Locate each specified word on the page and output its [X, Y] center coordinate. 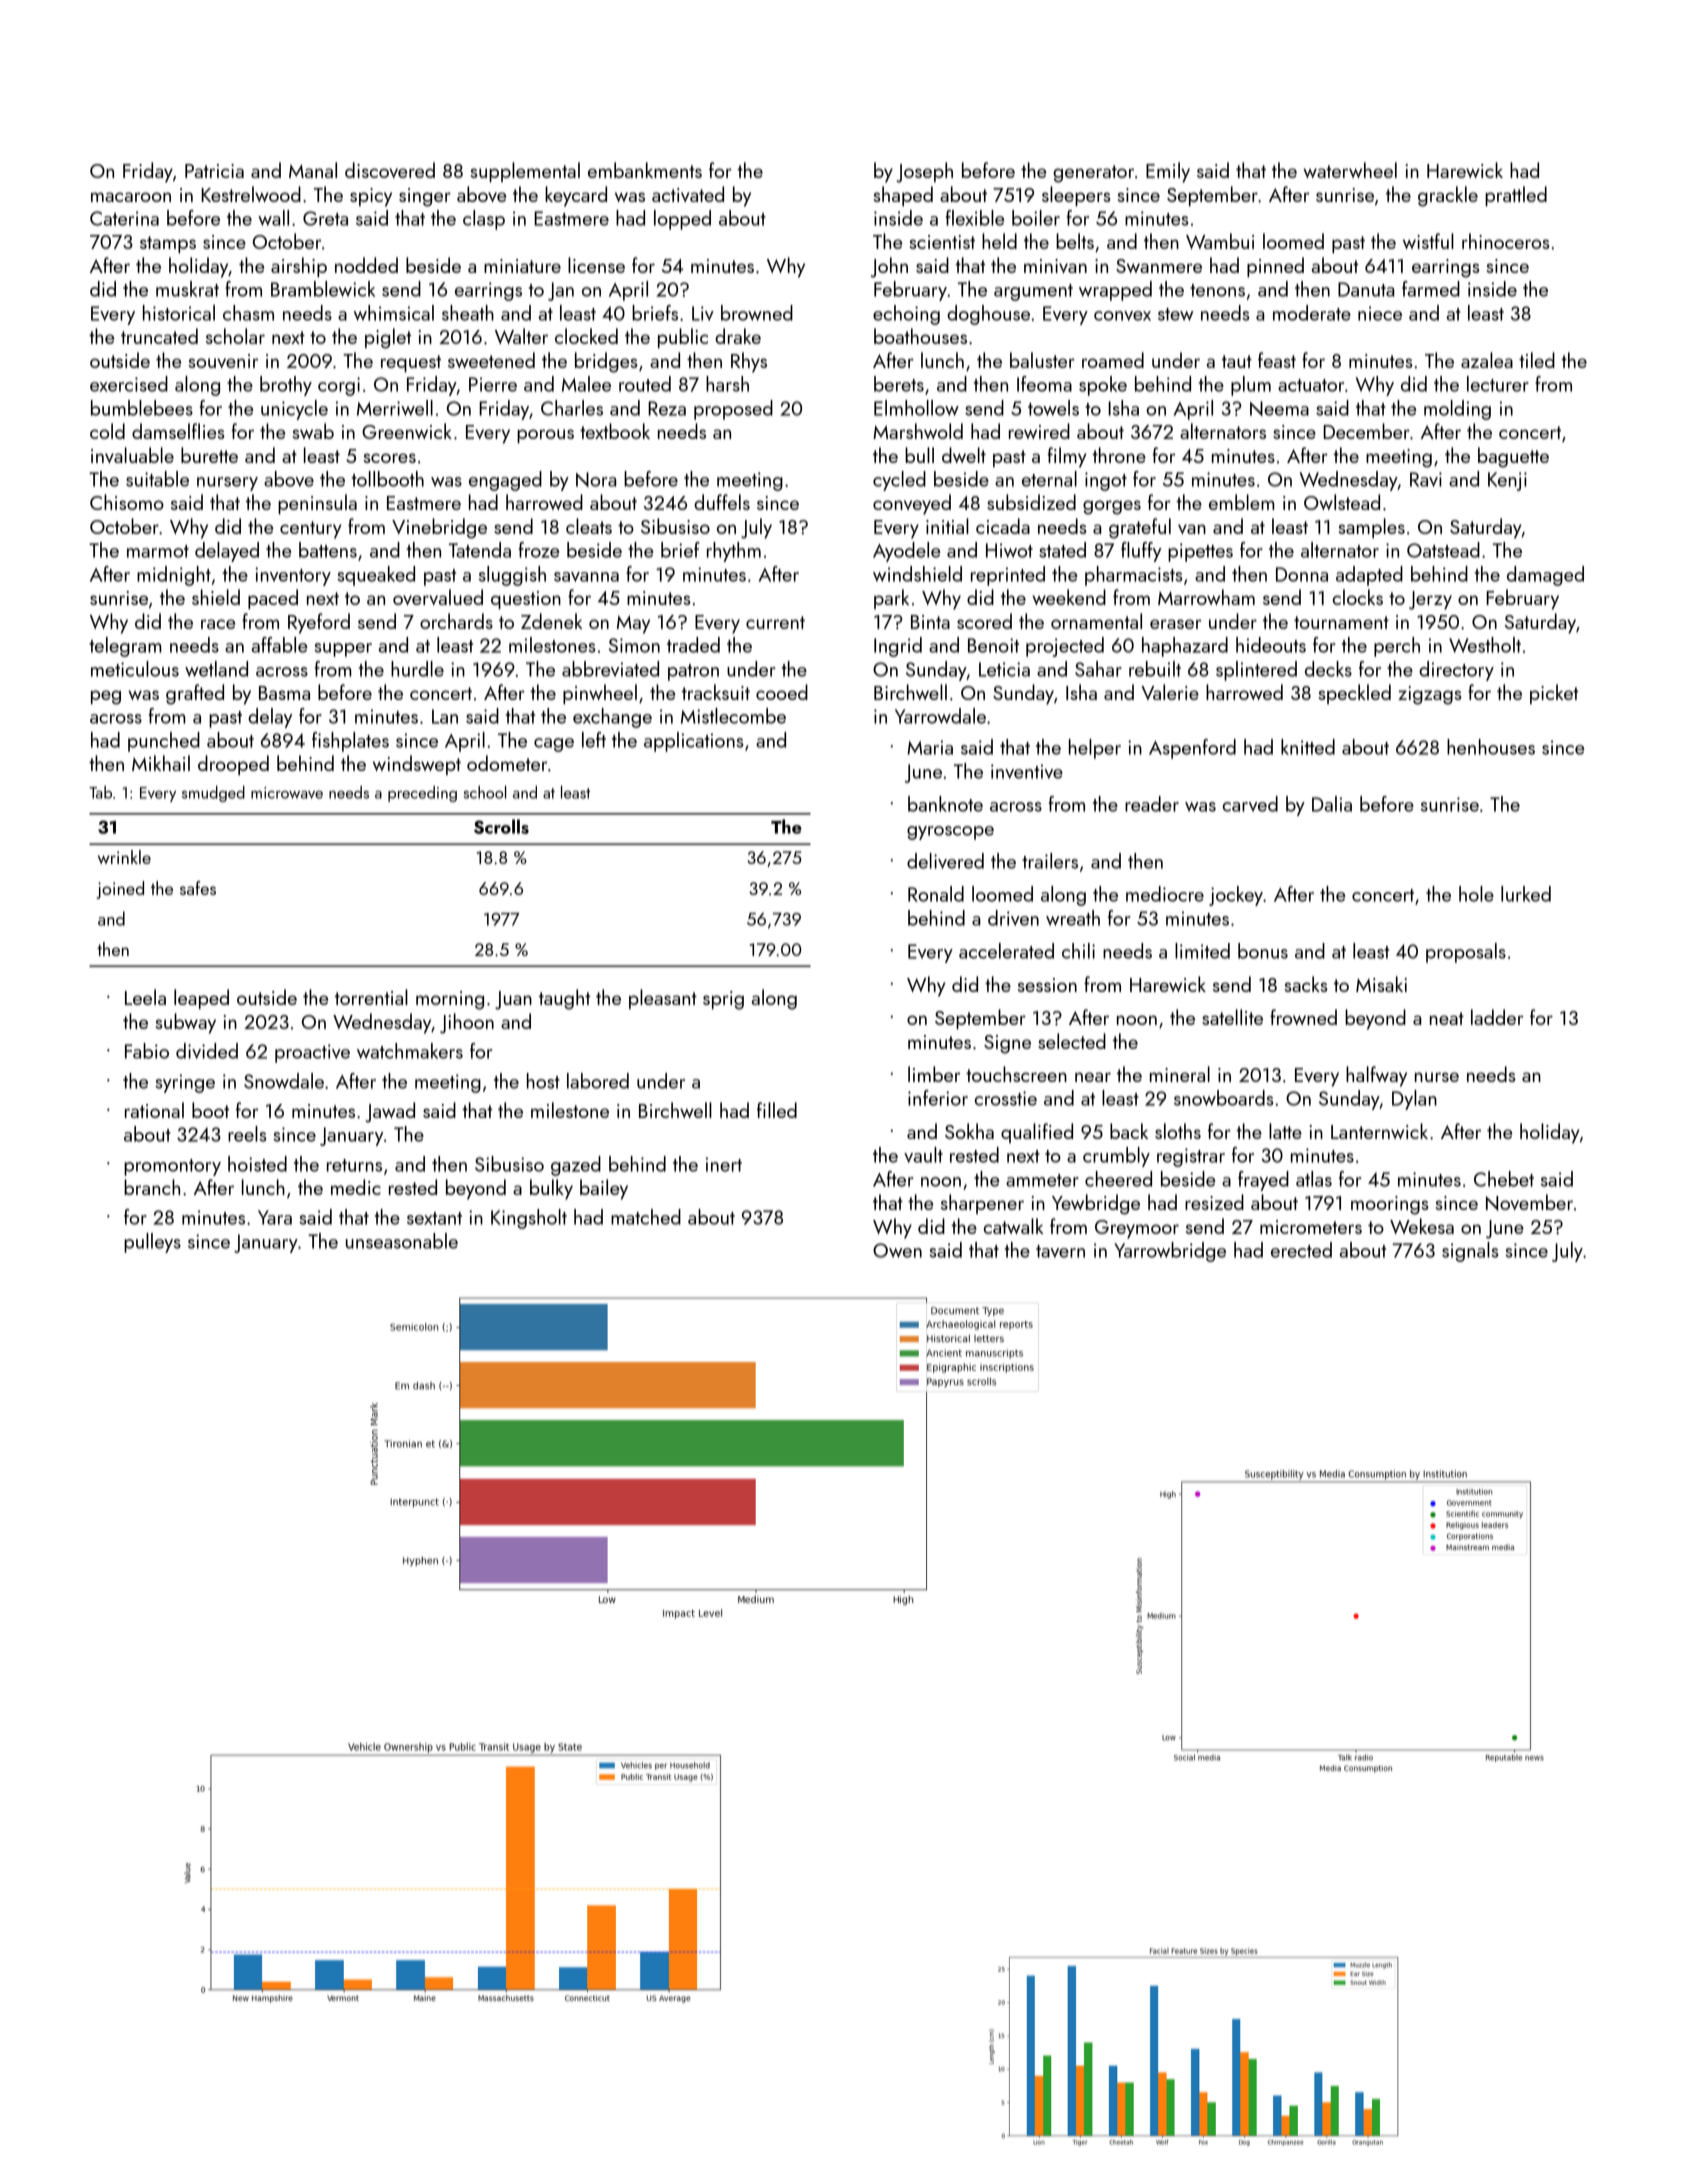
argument [1033, 292]
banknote [945, 804]
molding [1457, 410]
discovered [390, 170]
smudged [213, 794]
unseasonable [402, 1241]
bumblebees [142, 408]
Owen [897, 1250]
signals [1470, 1252]
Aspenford [1192, 749]
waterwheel [1350, 170]
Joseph [924, 172]
